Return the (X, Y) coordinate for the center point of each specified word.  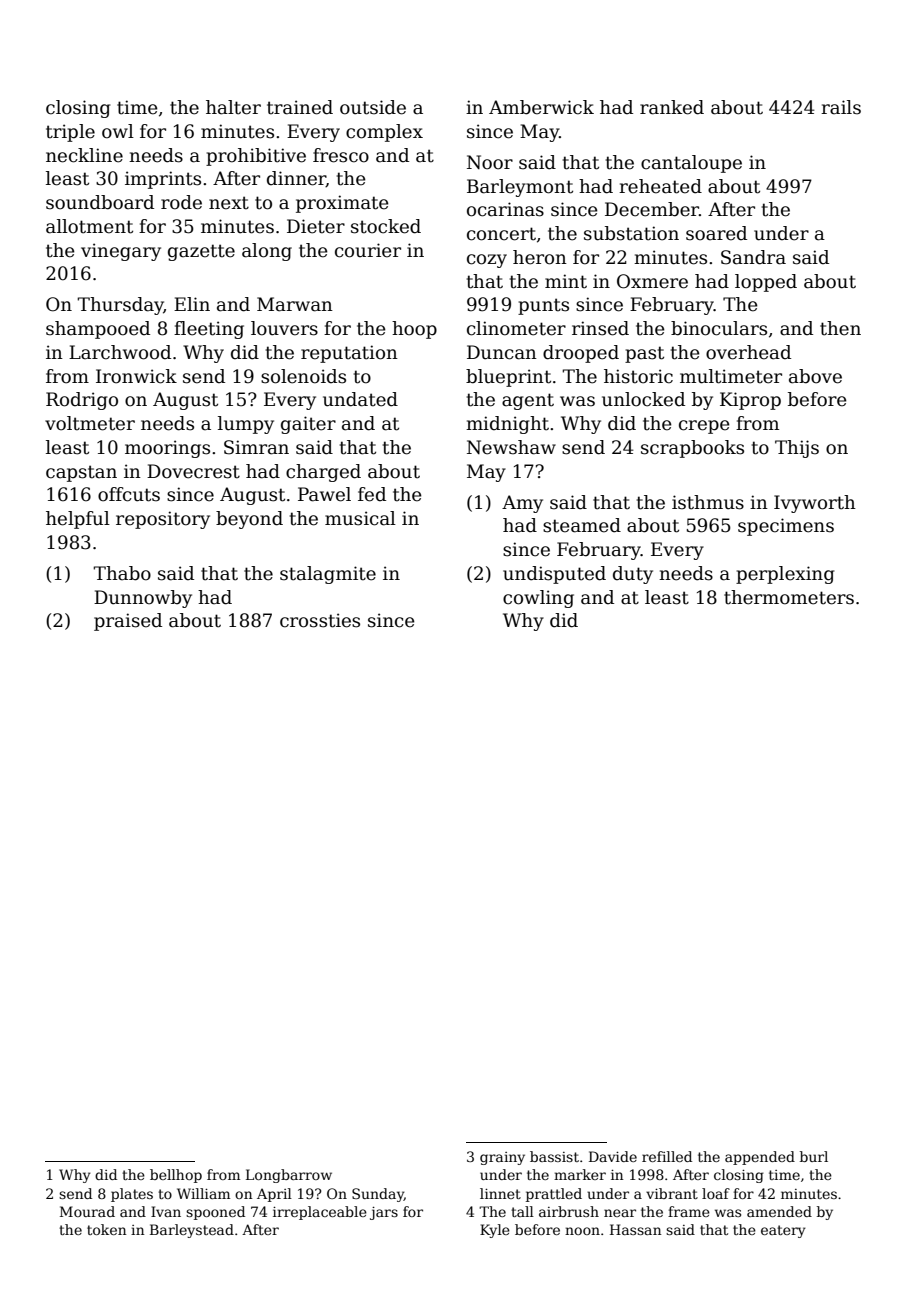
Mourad (87, 1211)
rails (841, 107)
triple (70, 133)
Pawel (324, 494)
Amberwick (541, 107)
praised (128, 622)
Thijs (797, 449)
